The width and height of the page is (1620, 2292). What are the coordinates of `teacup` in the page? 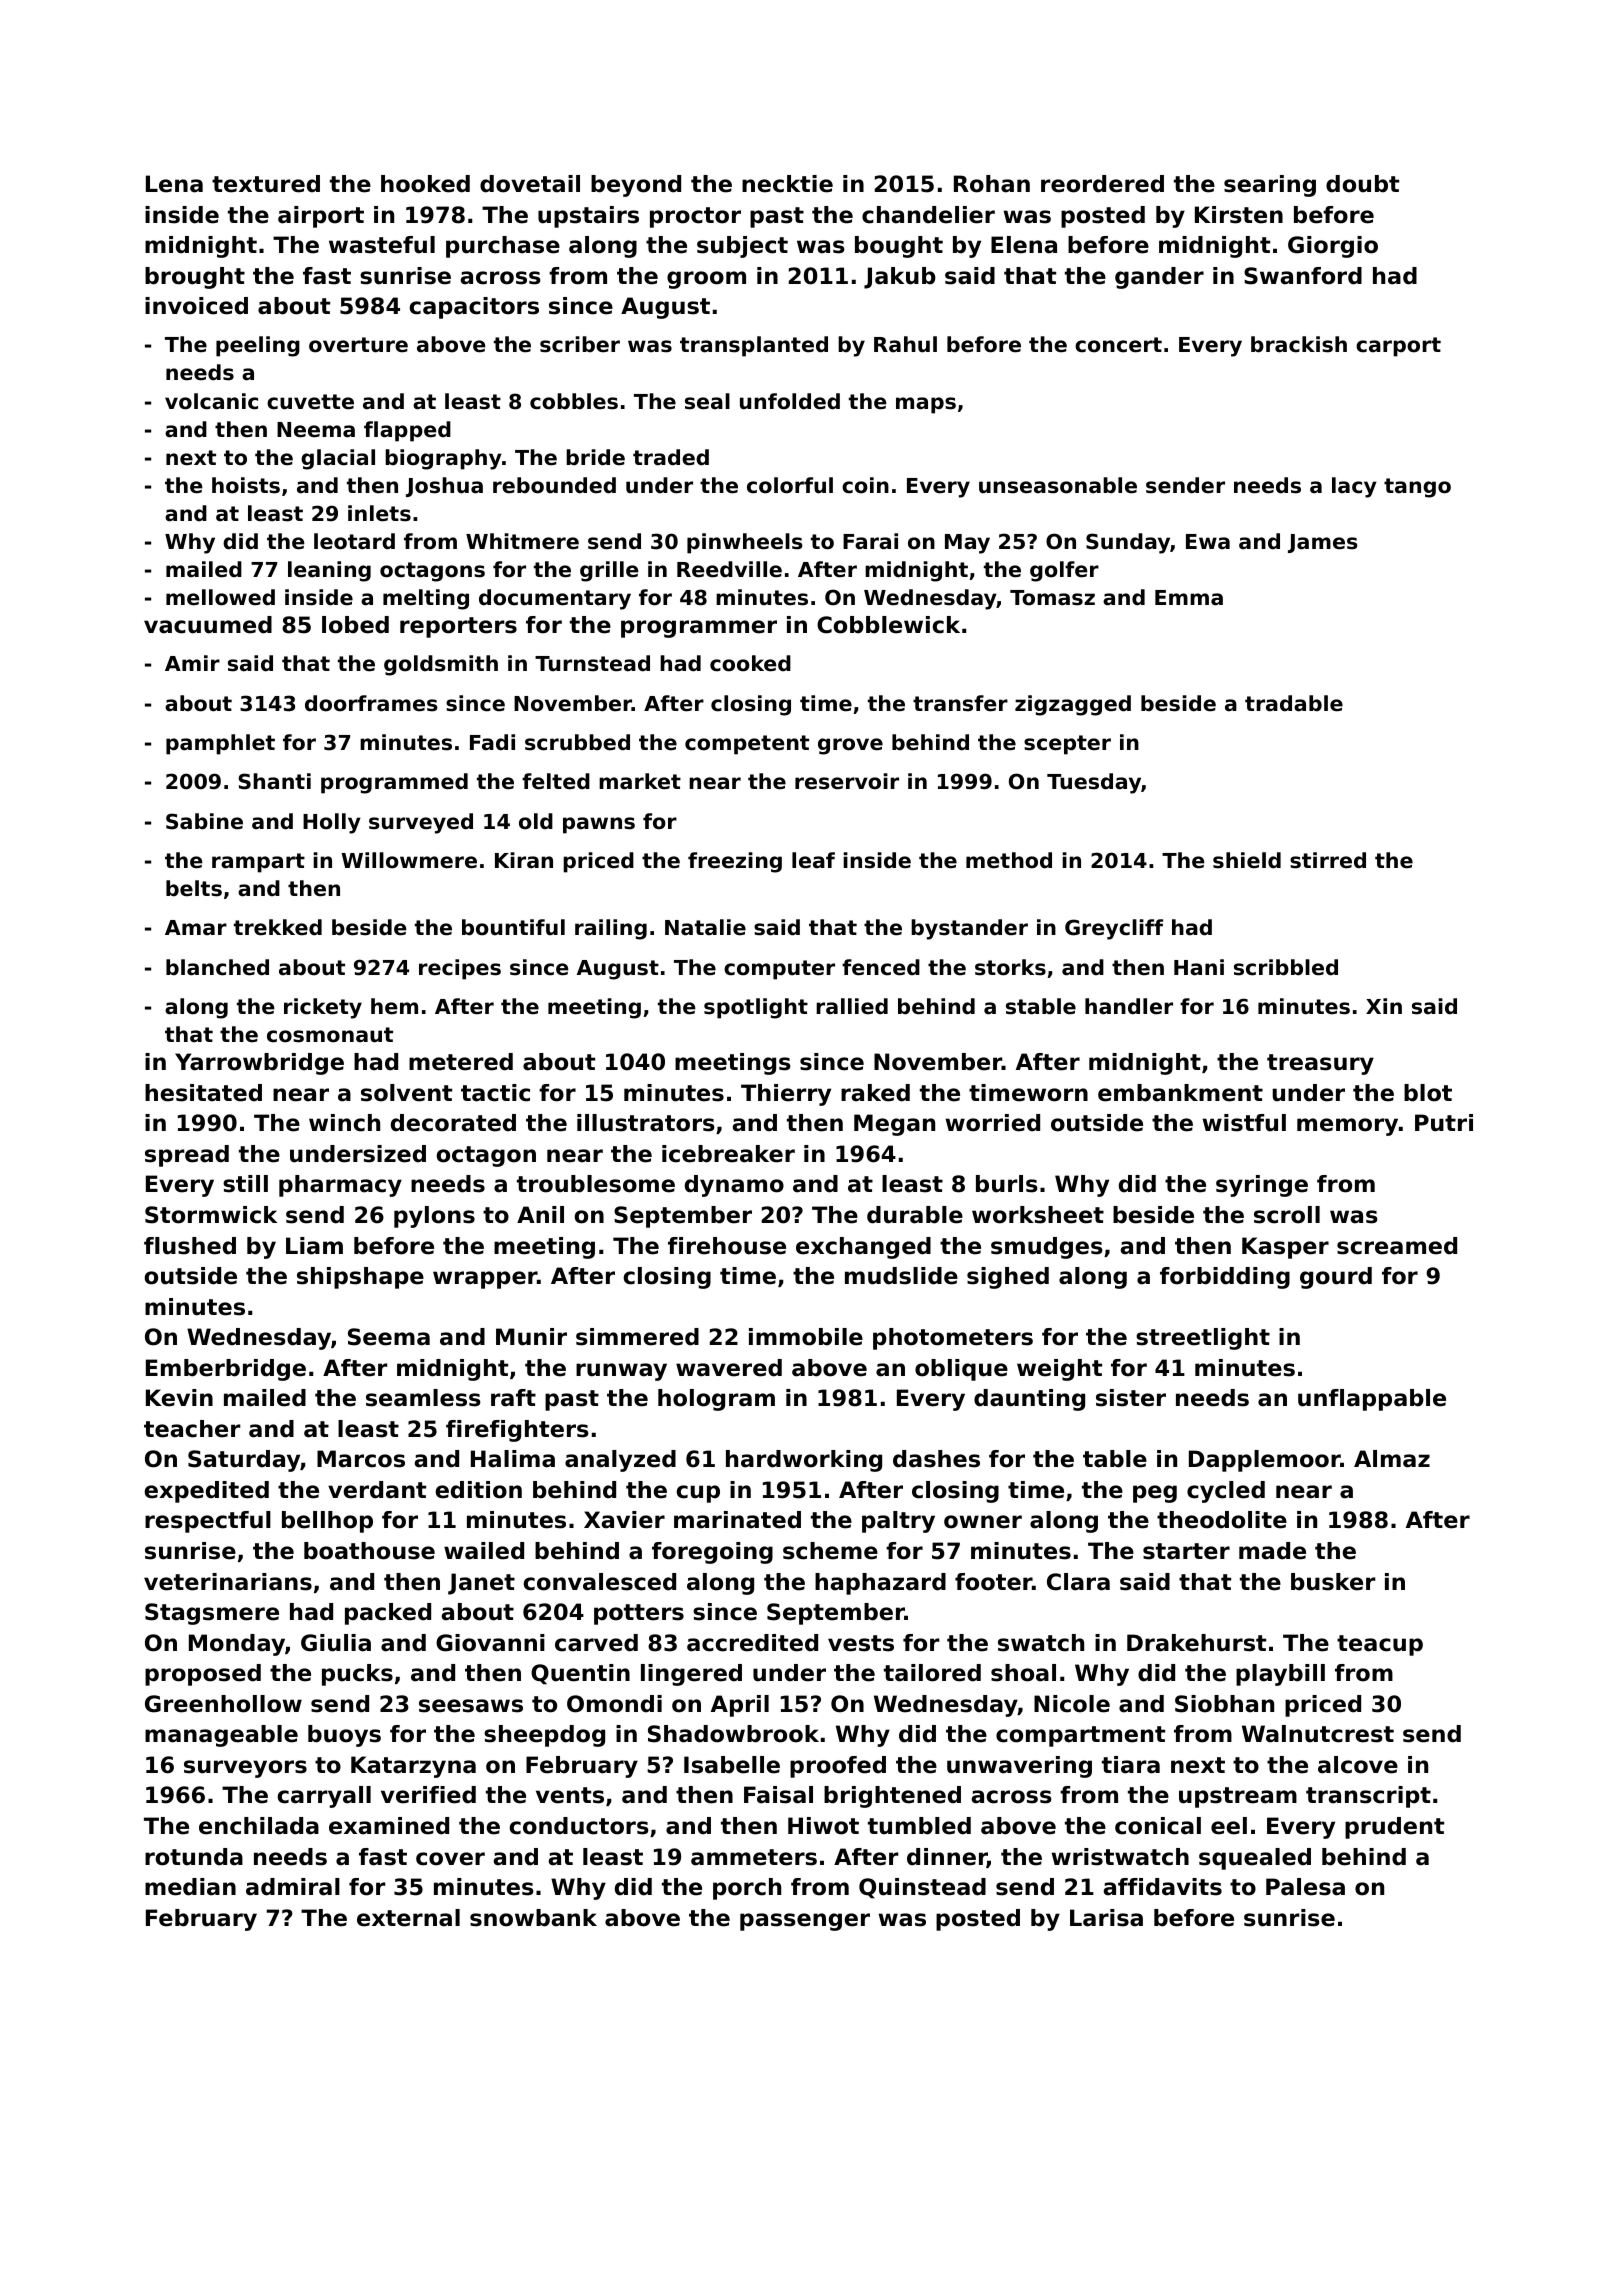 It's located at (1380, 1645).
